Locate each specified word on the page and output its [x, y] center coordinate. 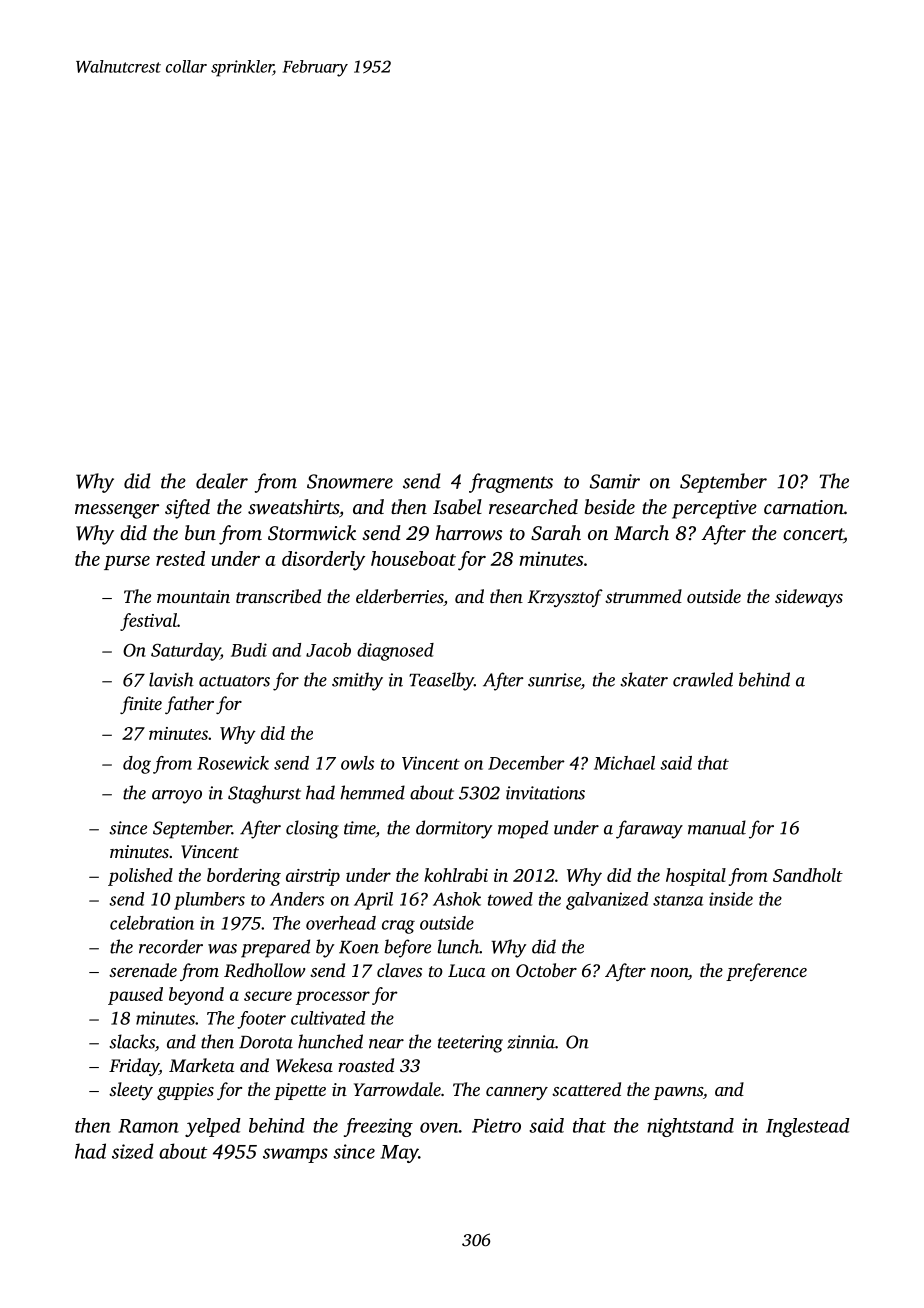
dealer [222, 481]
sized [133, 1151]
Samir [615, 481]
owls [357, 763]
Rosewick [233, 763]
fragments [511, 483]
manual [717, 827]
